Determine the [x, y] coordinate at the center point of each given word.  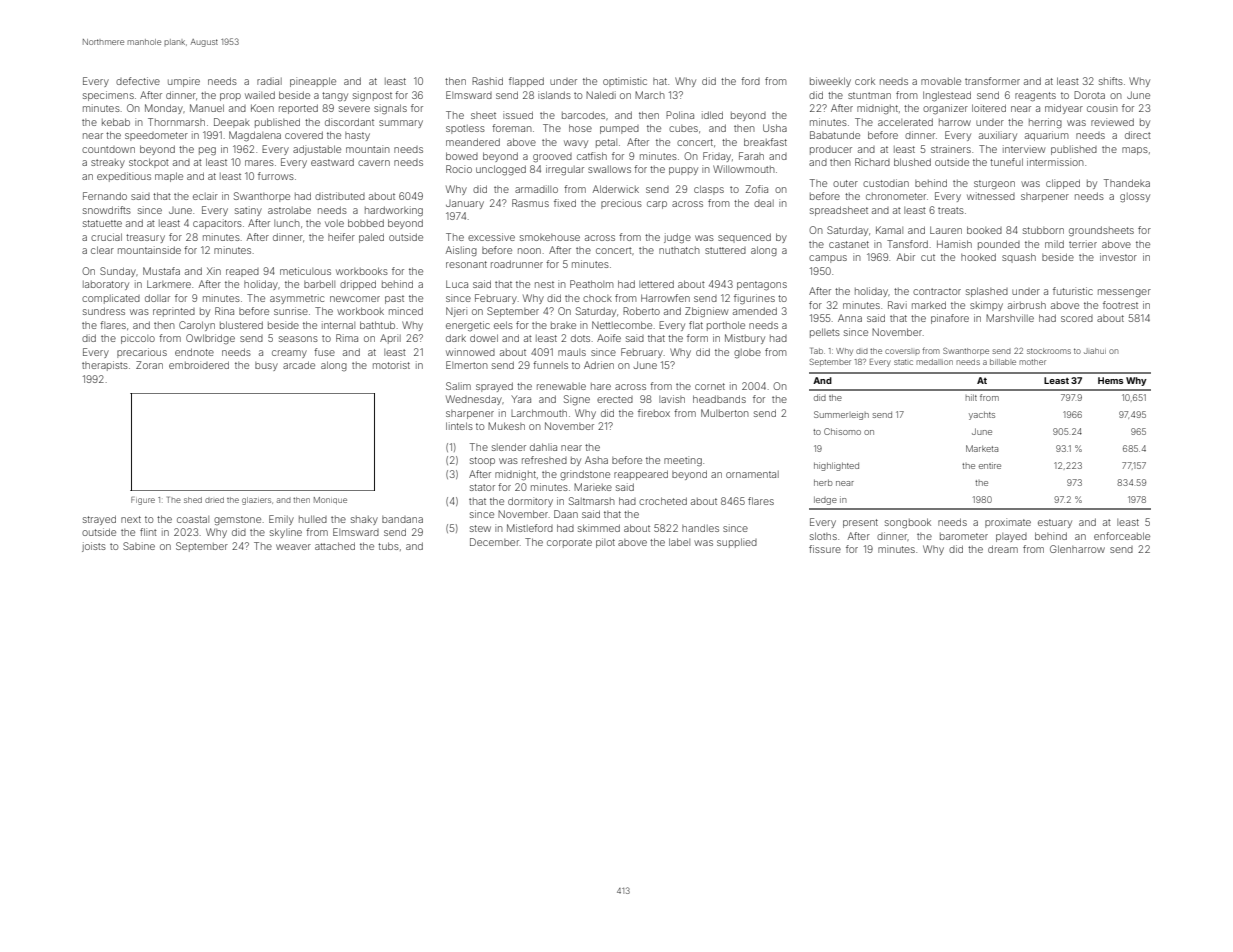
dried [214, 500]
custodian [886, 183]
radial [269, 81]
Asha [596, 460]
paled [371, 238]
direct [1138, 135]
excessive [491, 237]
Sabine [139, 546]
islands [554, 95]
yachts [982, 415]
